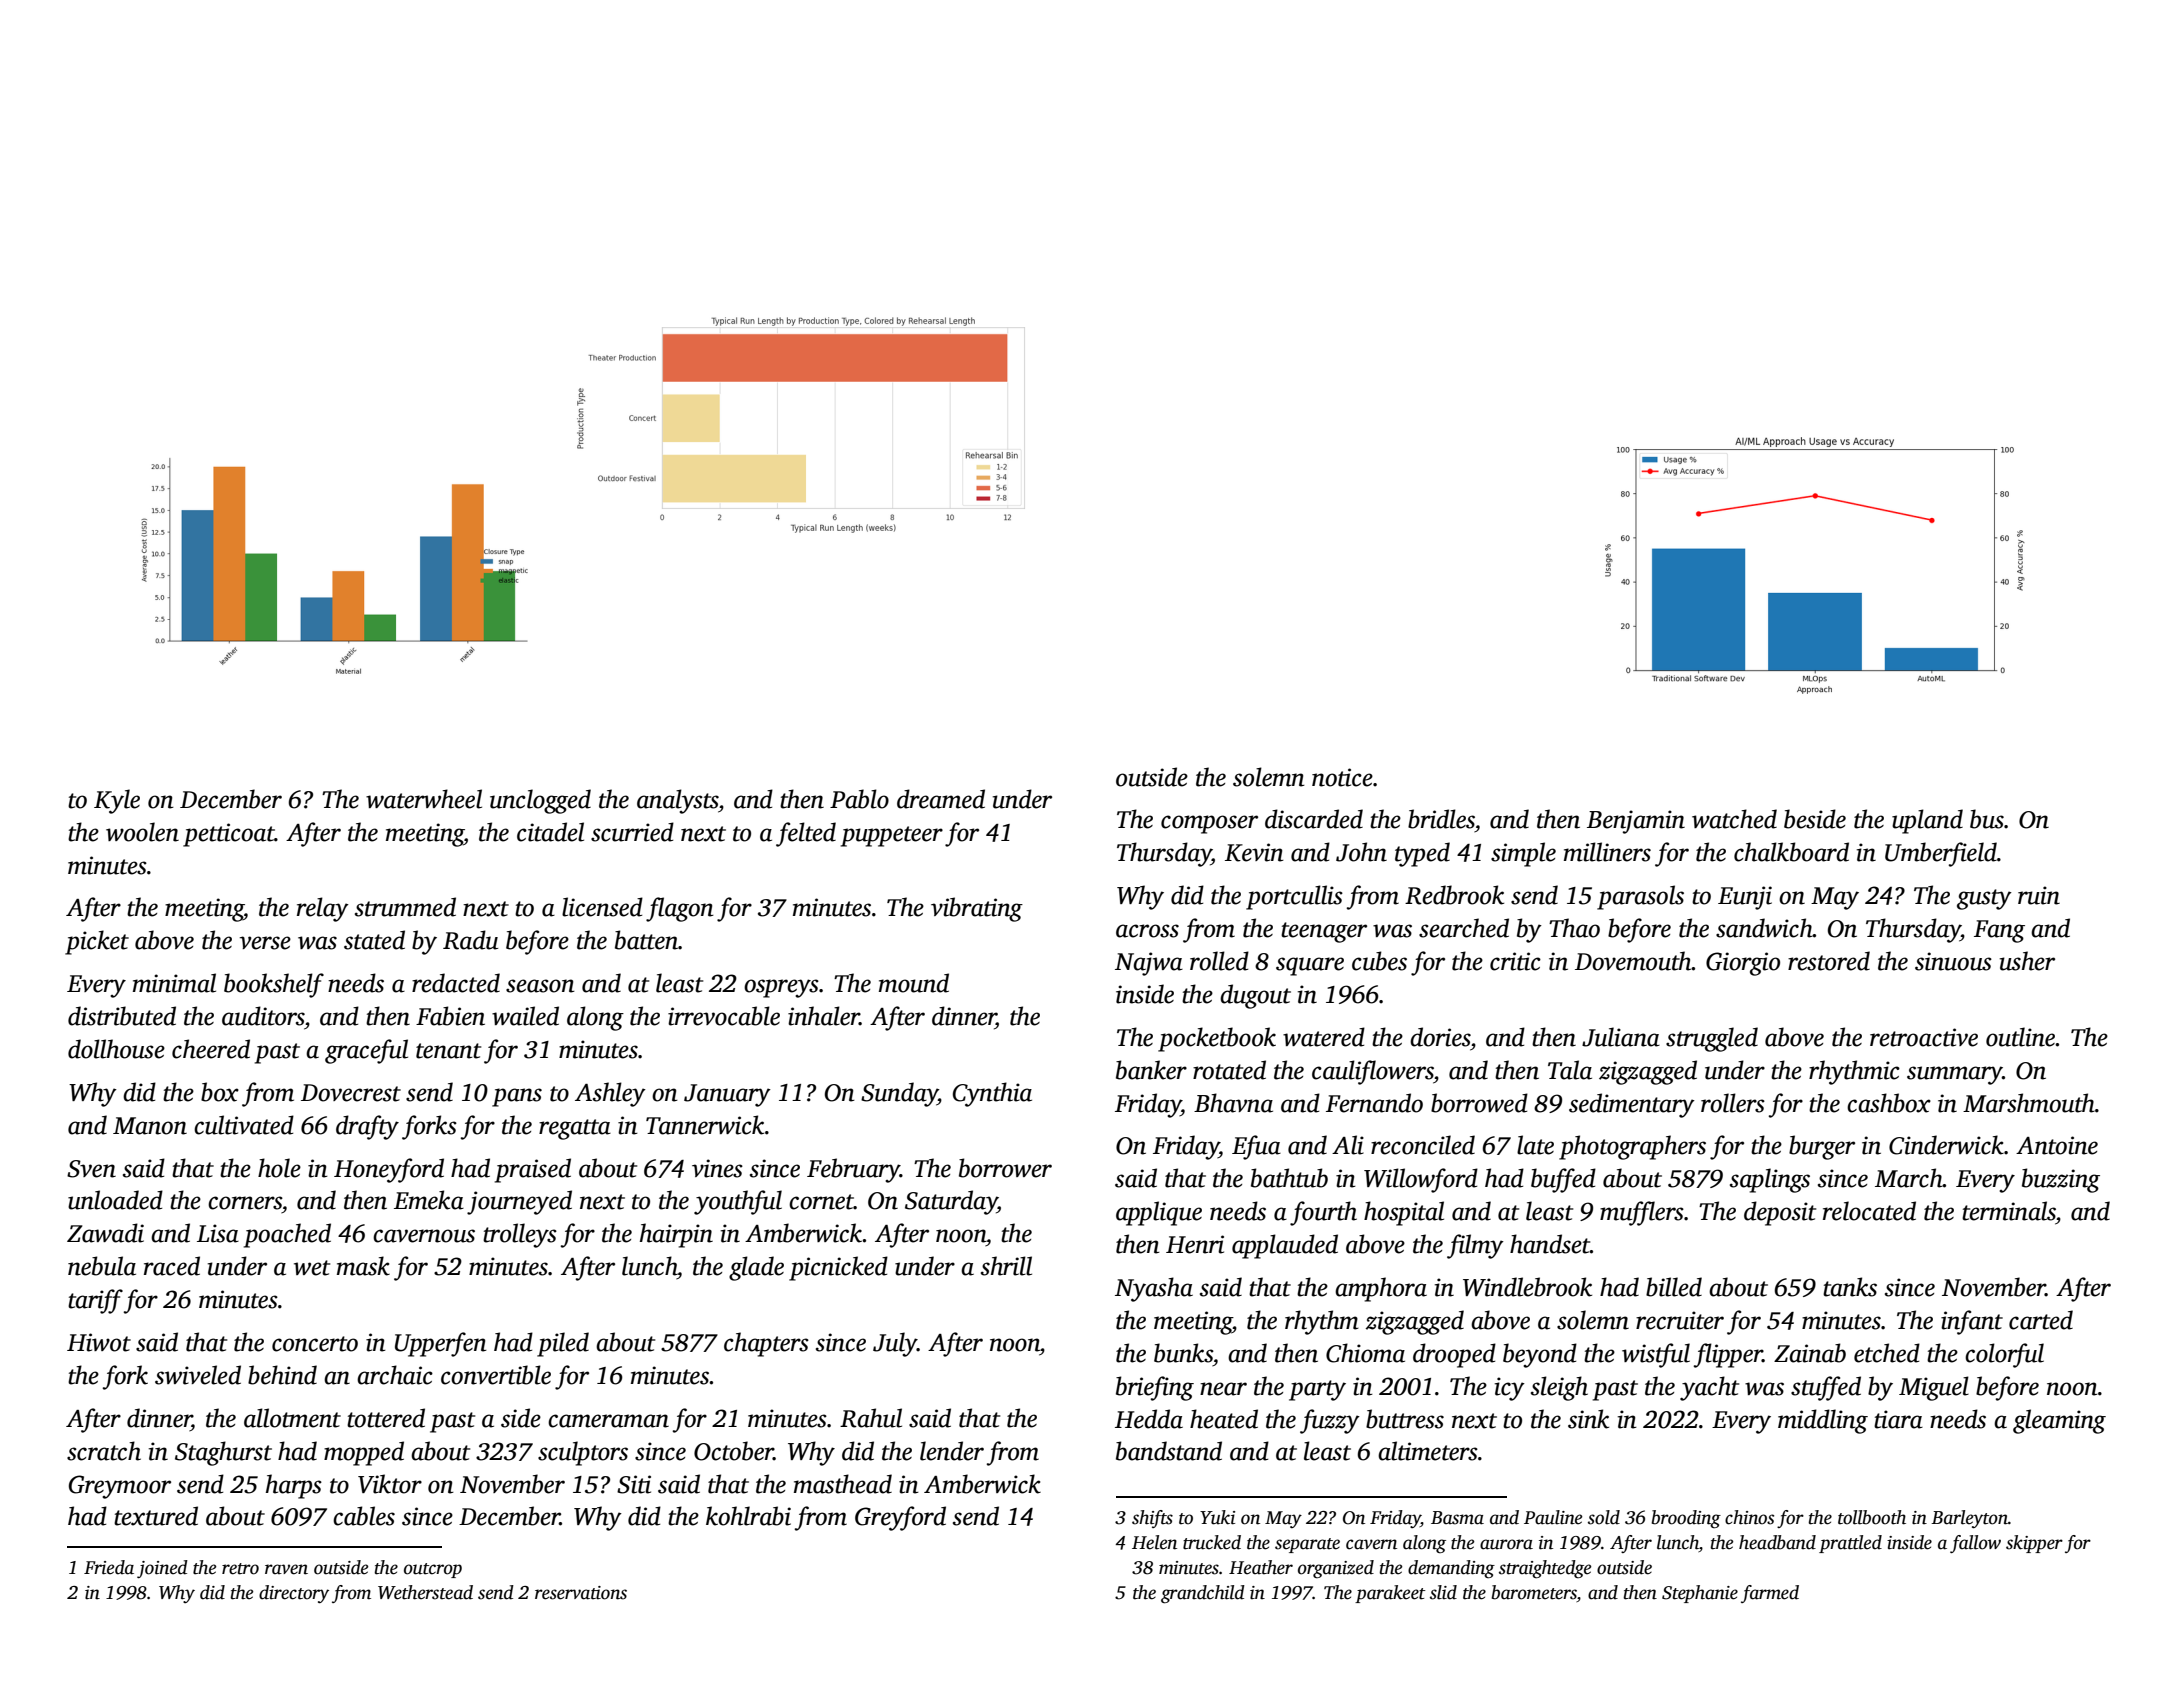 The image size is (2178, 1683). I want to click on Kyle, so click(117, 801).
